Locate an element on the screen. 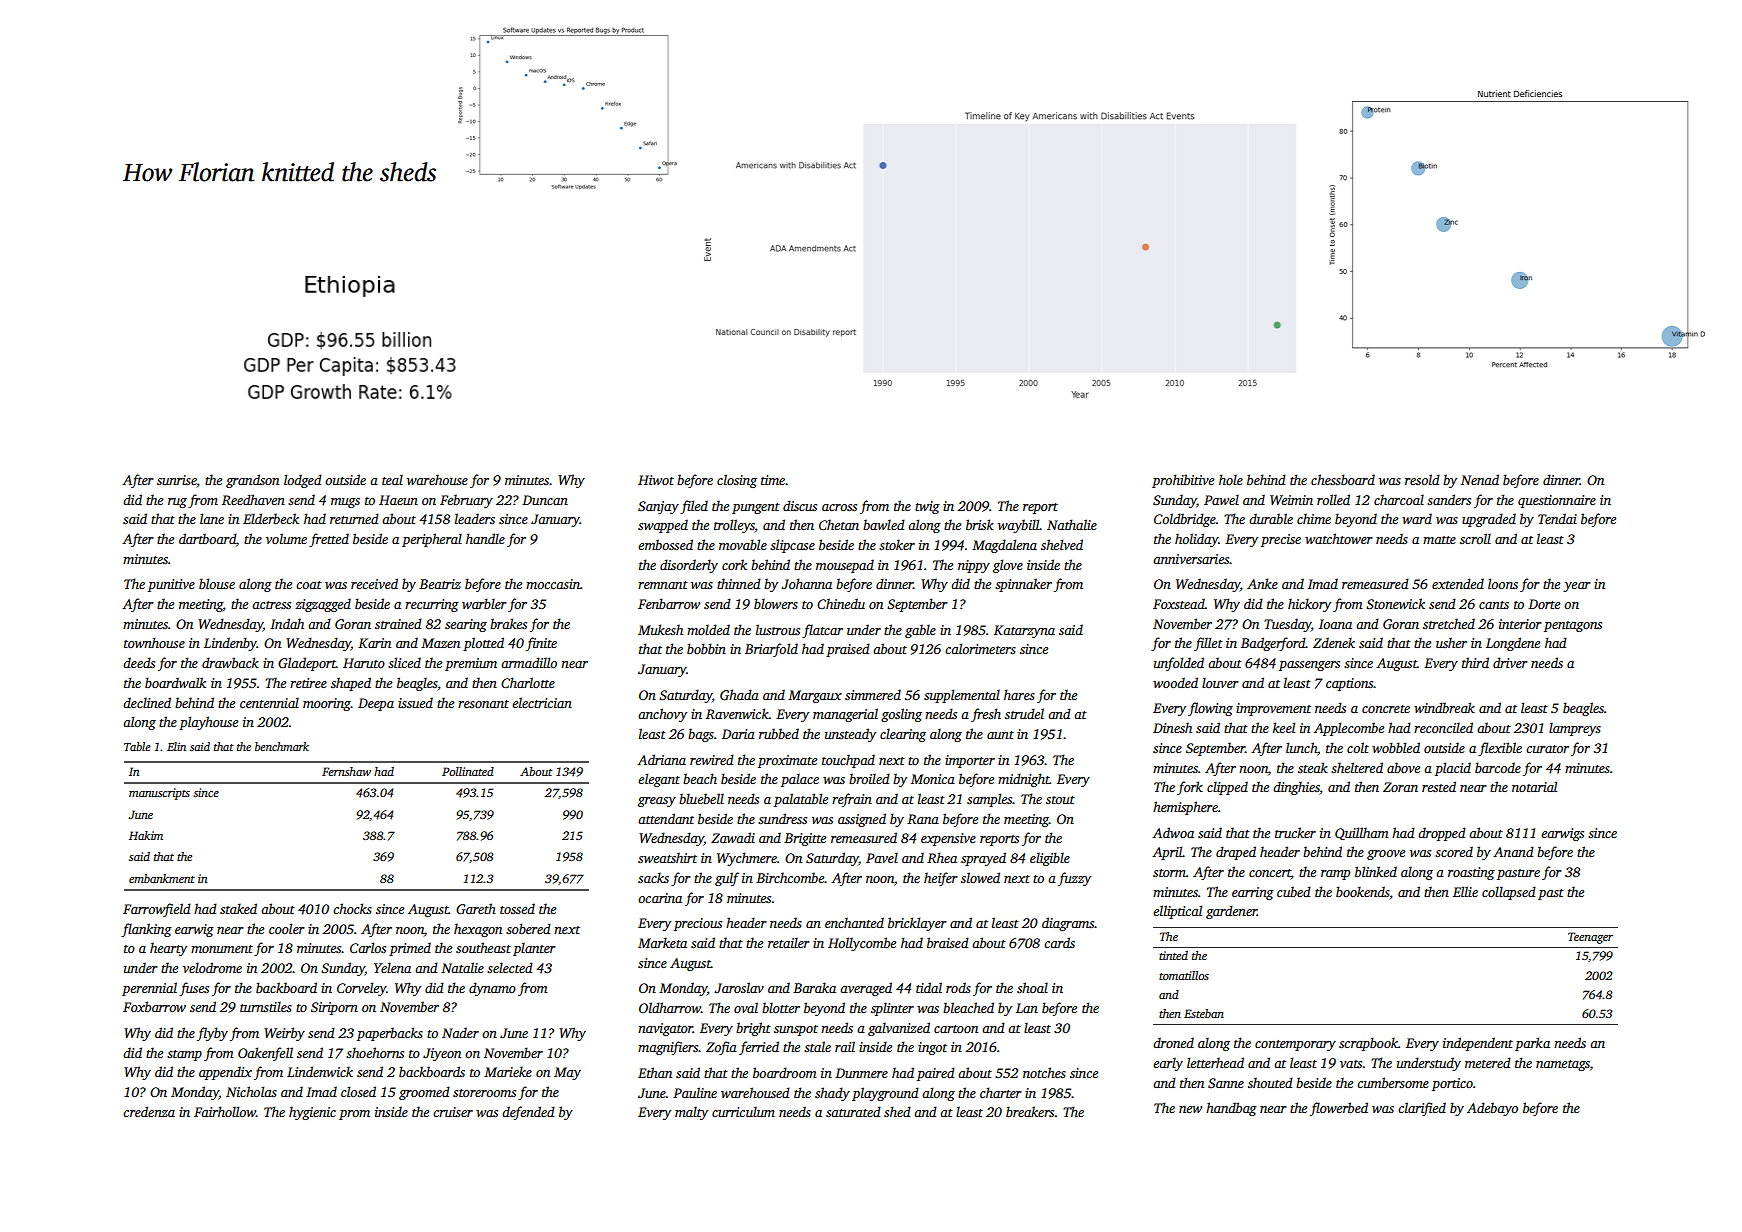  cooler is located at coordinates (287, 928).
